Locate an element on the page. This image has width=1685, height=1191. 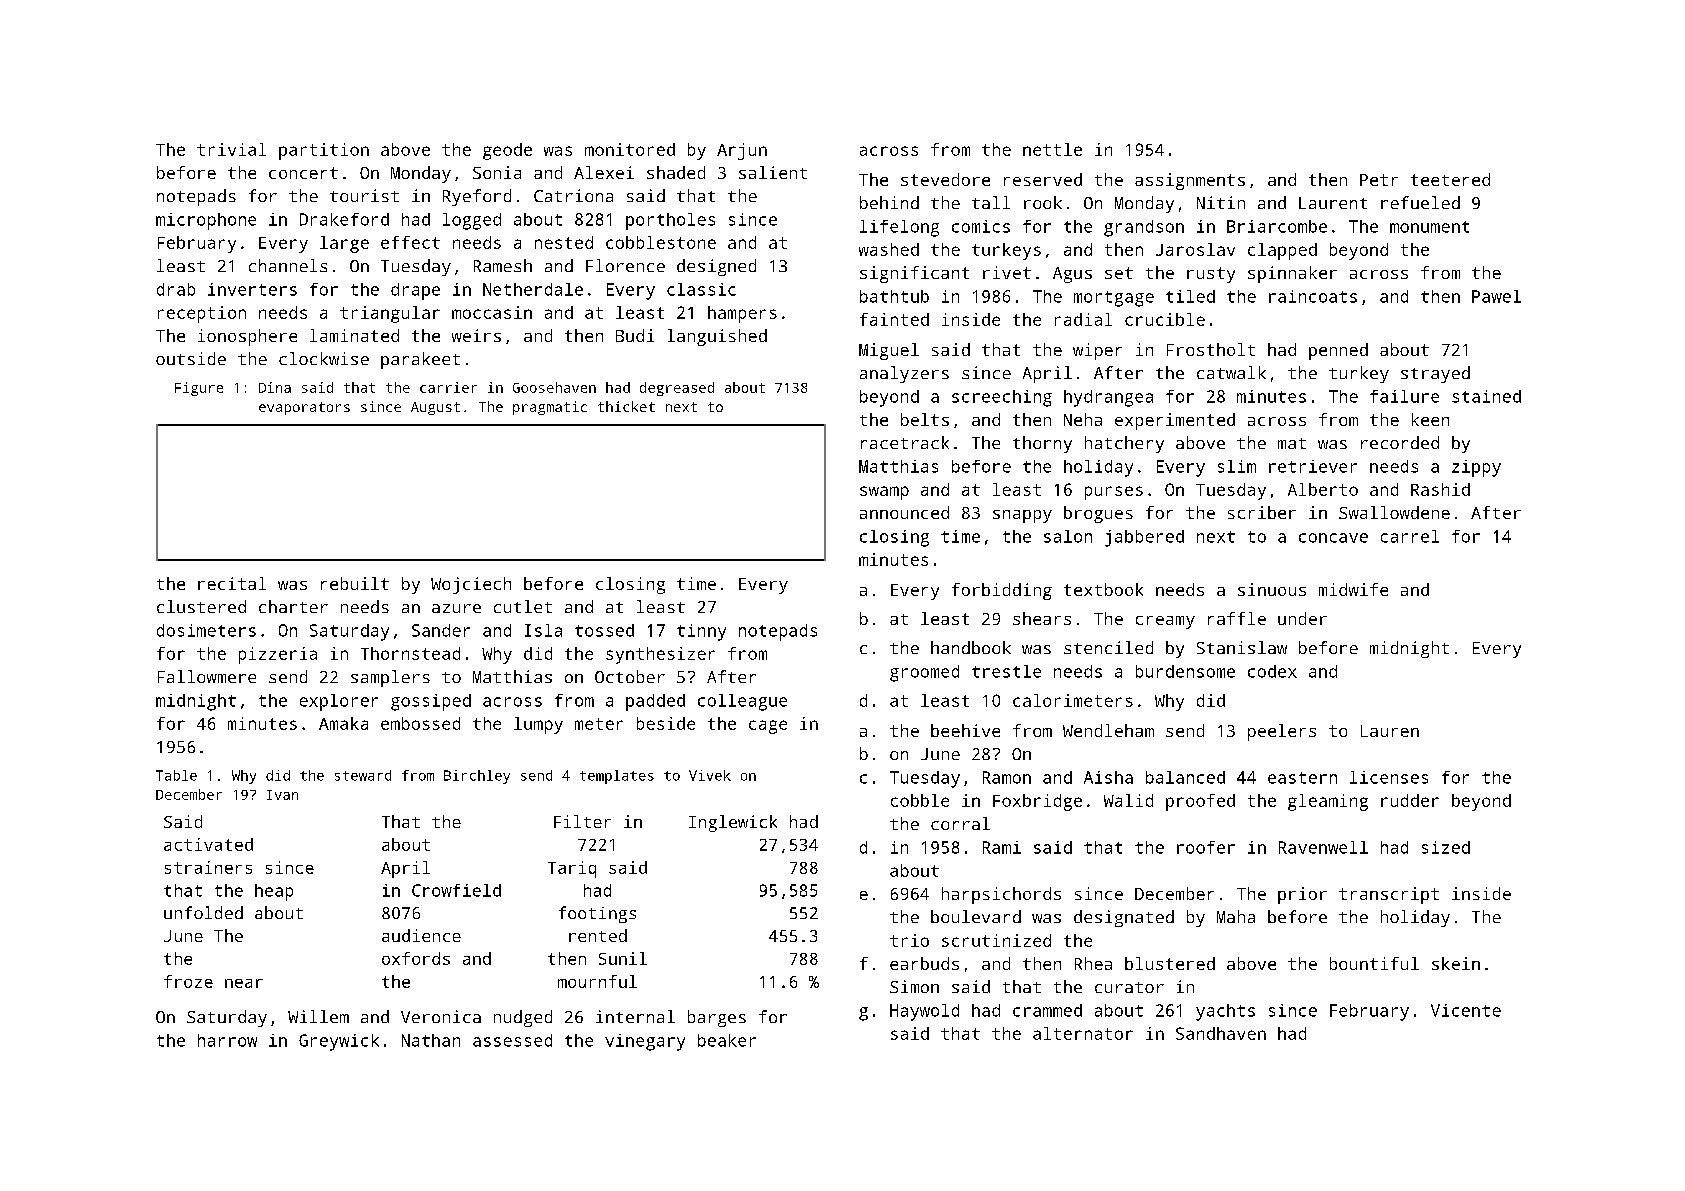
Crowfield is located at coordinates (456, 890).
